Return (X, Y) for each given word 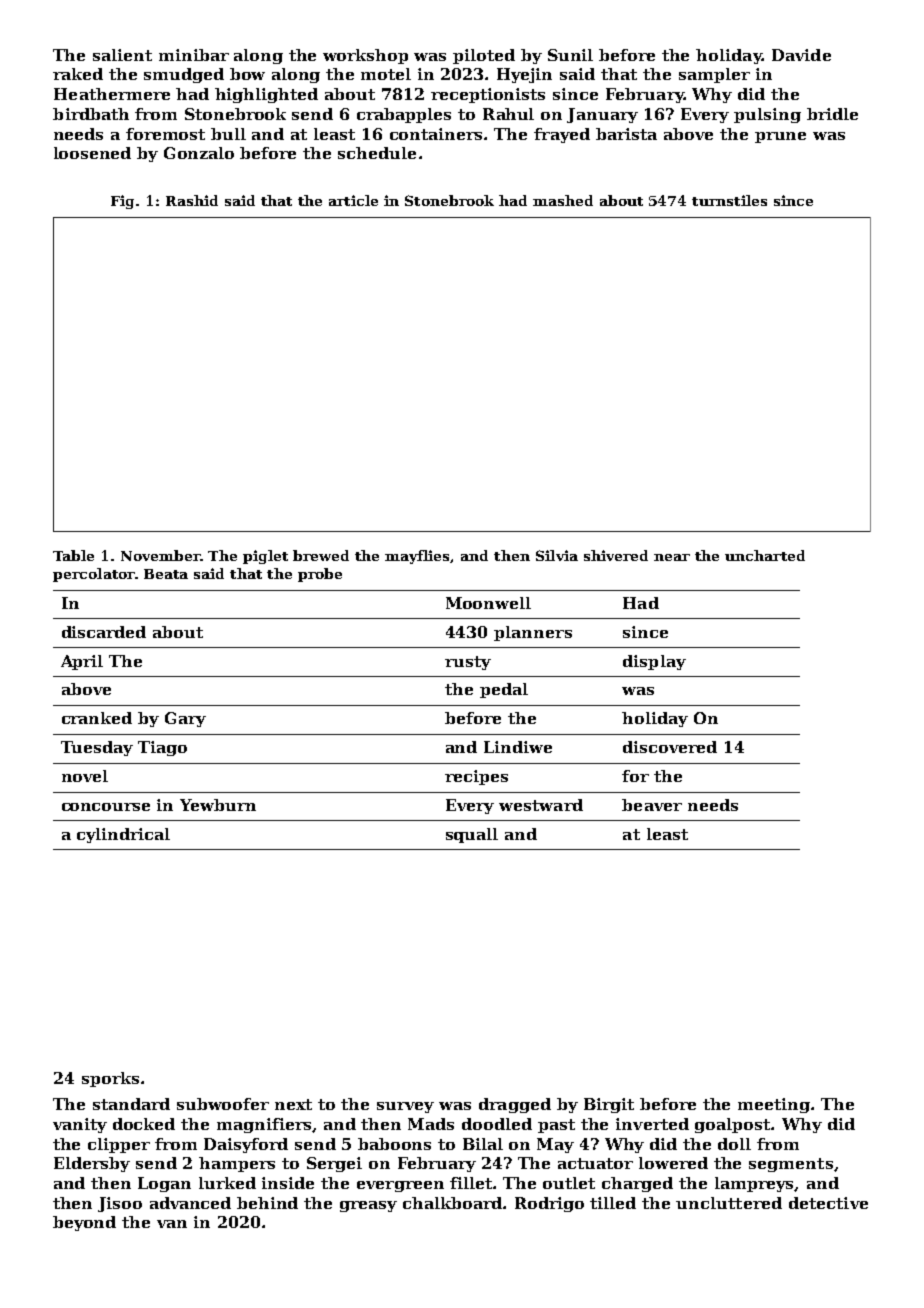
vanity (80, 1125)
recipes (476, 777)
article (353, 200)
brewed (321, 555)
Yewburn (218, 805)
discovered (670, 747)
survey (405, 1107)
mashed (563, 200)
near (672, 557)
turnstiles (729, 200)
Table (73, 555)
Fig (122, 202)
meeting (774, 1105)
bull (228, 134)
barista (626, 134)
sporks (110, 1079)
